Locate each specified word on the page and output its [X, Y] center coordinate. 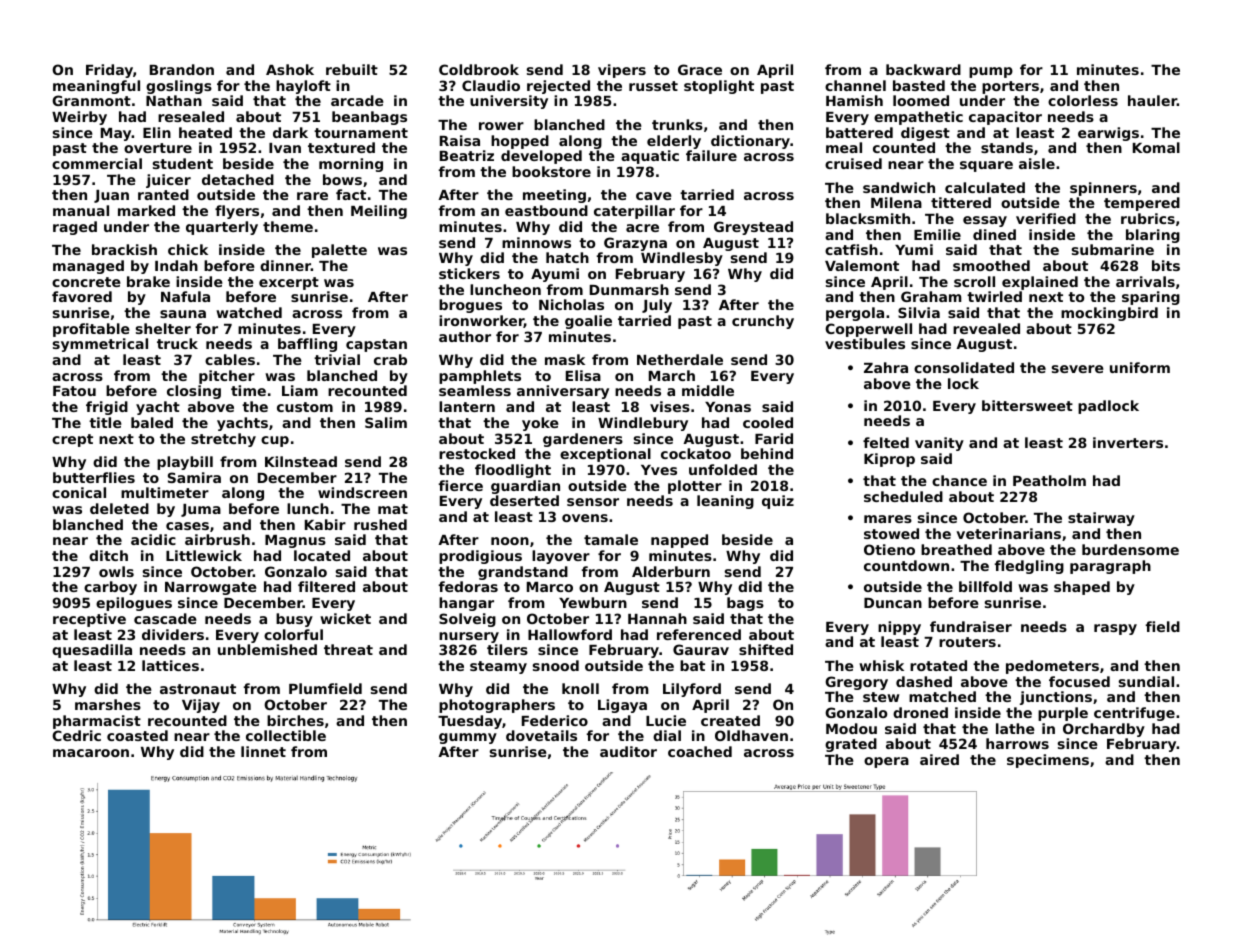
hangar [466, 604]
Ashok [290, 69]
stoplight [719, 87]
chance [959, 480]
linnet [263, 751]
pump [991, 72]
